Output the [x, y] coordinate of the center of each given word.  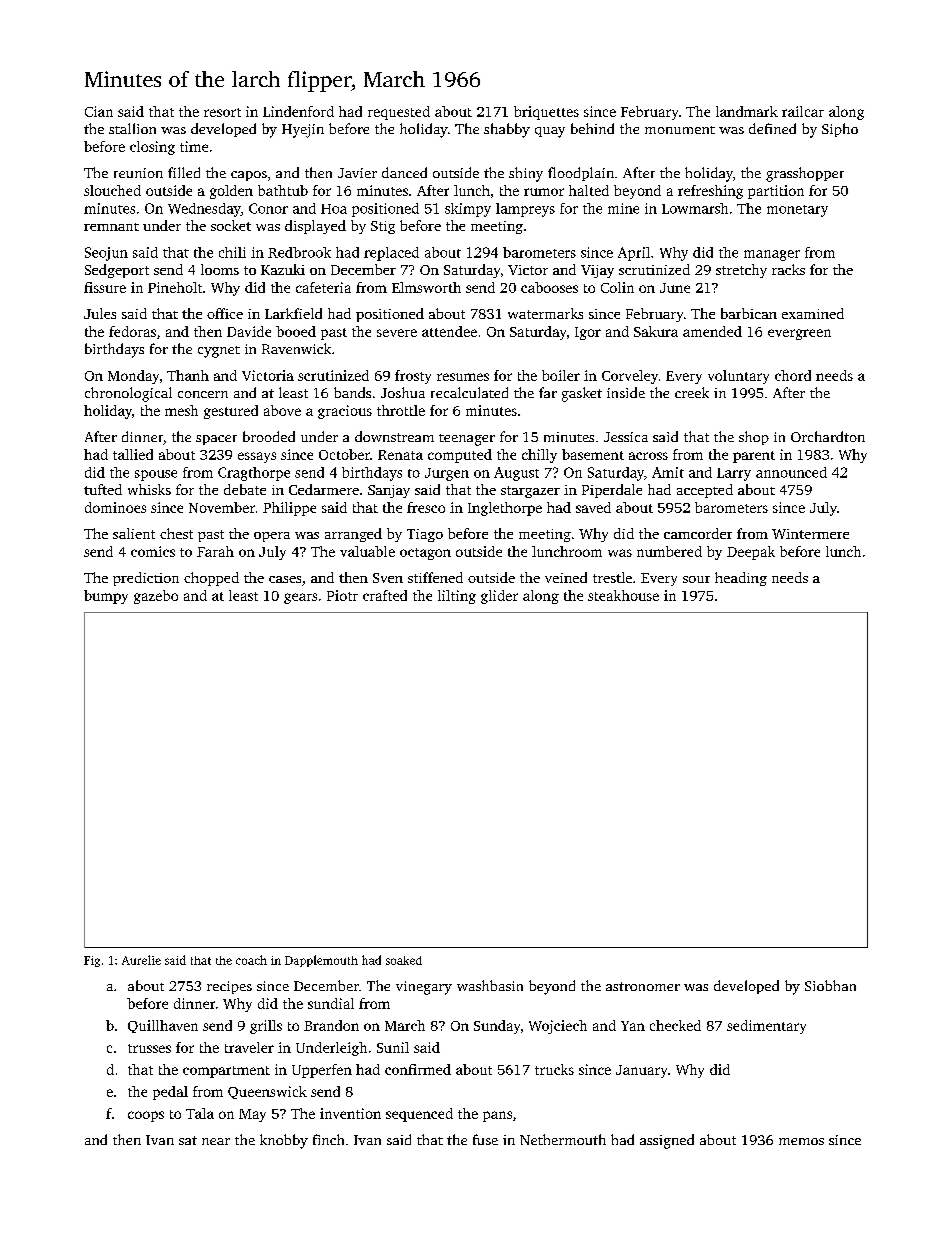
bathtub [283, 190]
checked [675, 1025]
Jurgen [447, 474]
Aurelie [141, 960]
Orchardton [828, 436]
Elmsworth [426, 287]
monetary [797, 211]
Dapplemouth [321, 961]
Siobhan [830, 985]
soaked [404, 960]
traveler [249, 1047]
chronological [128, 394]
